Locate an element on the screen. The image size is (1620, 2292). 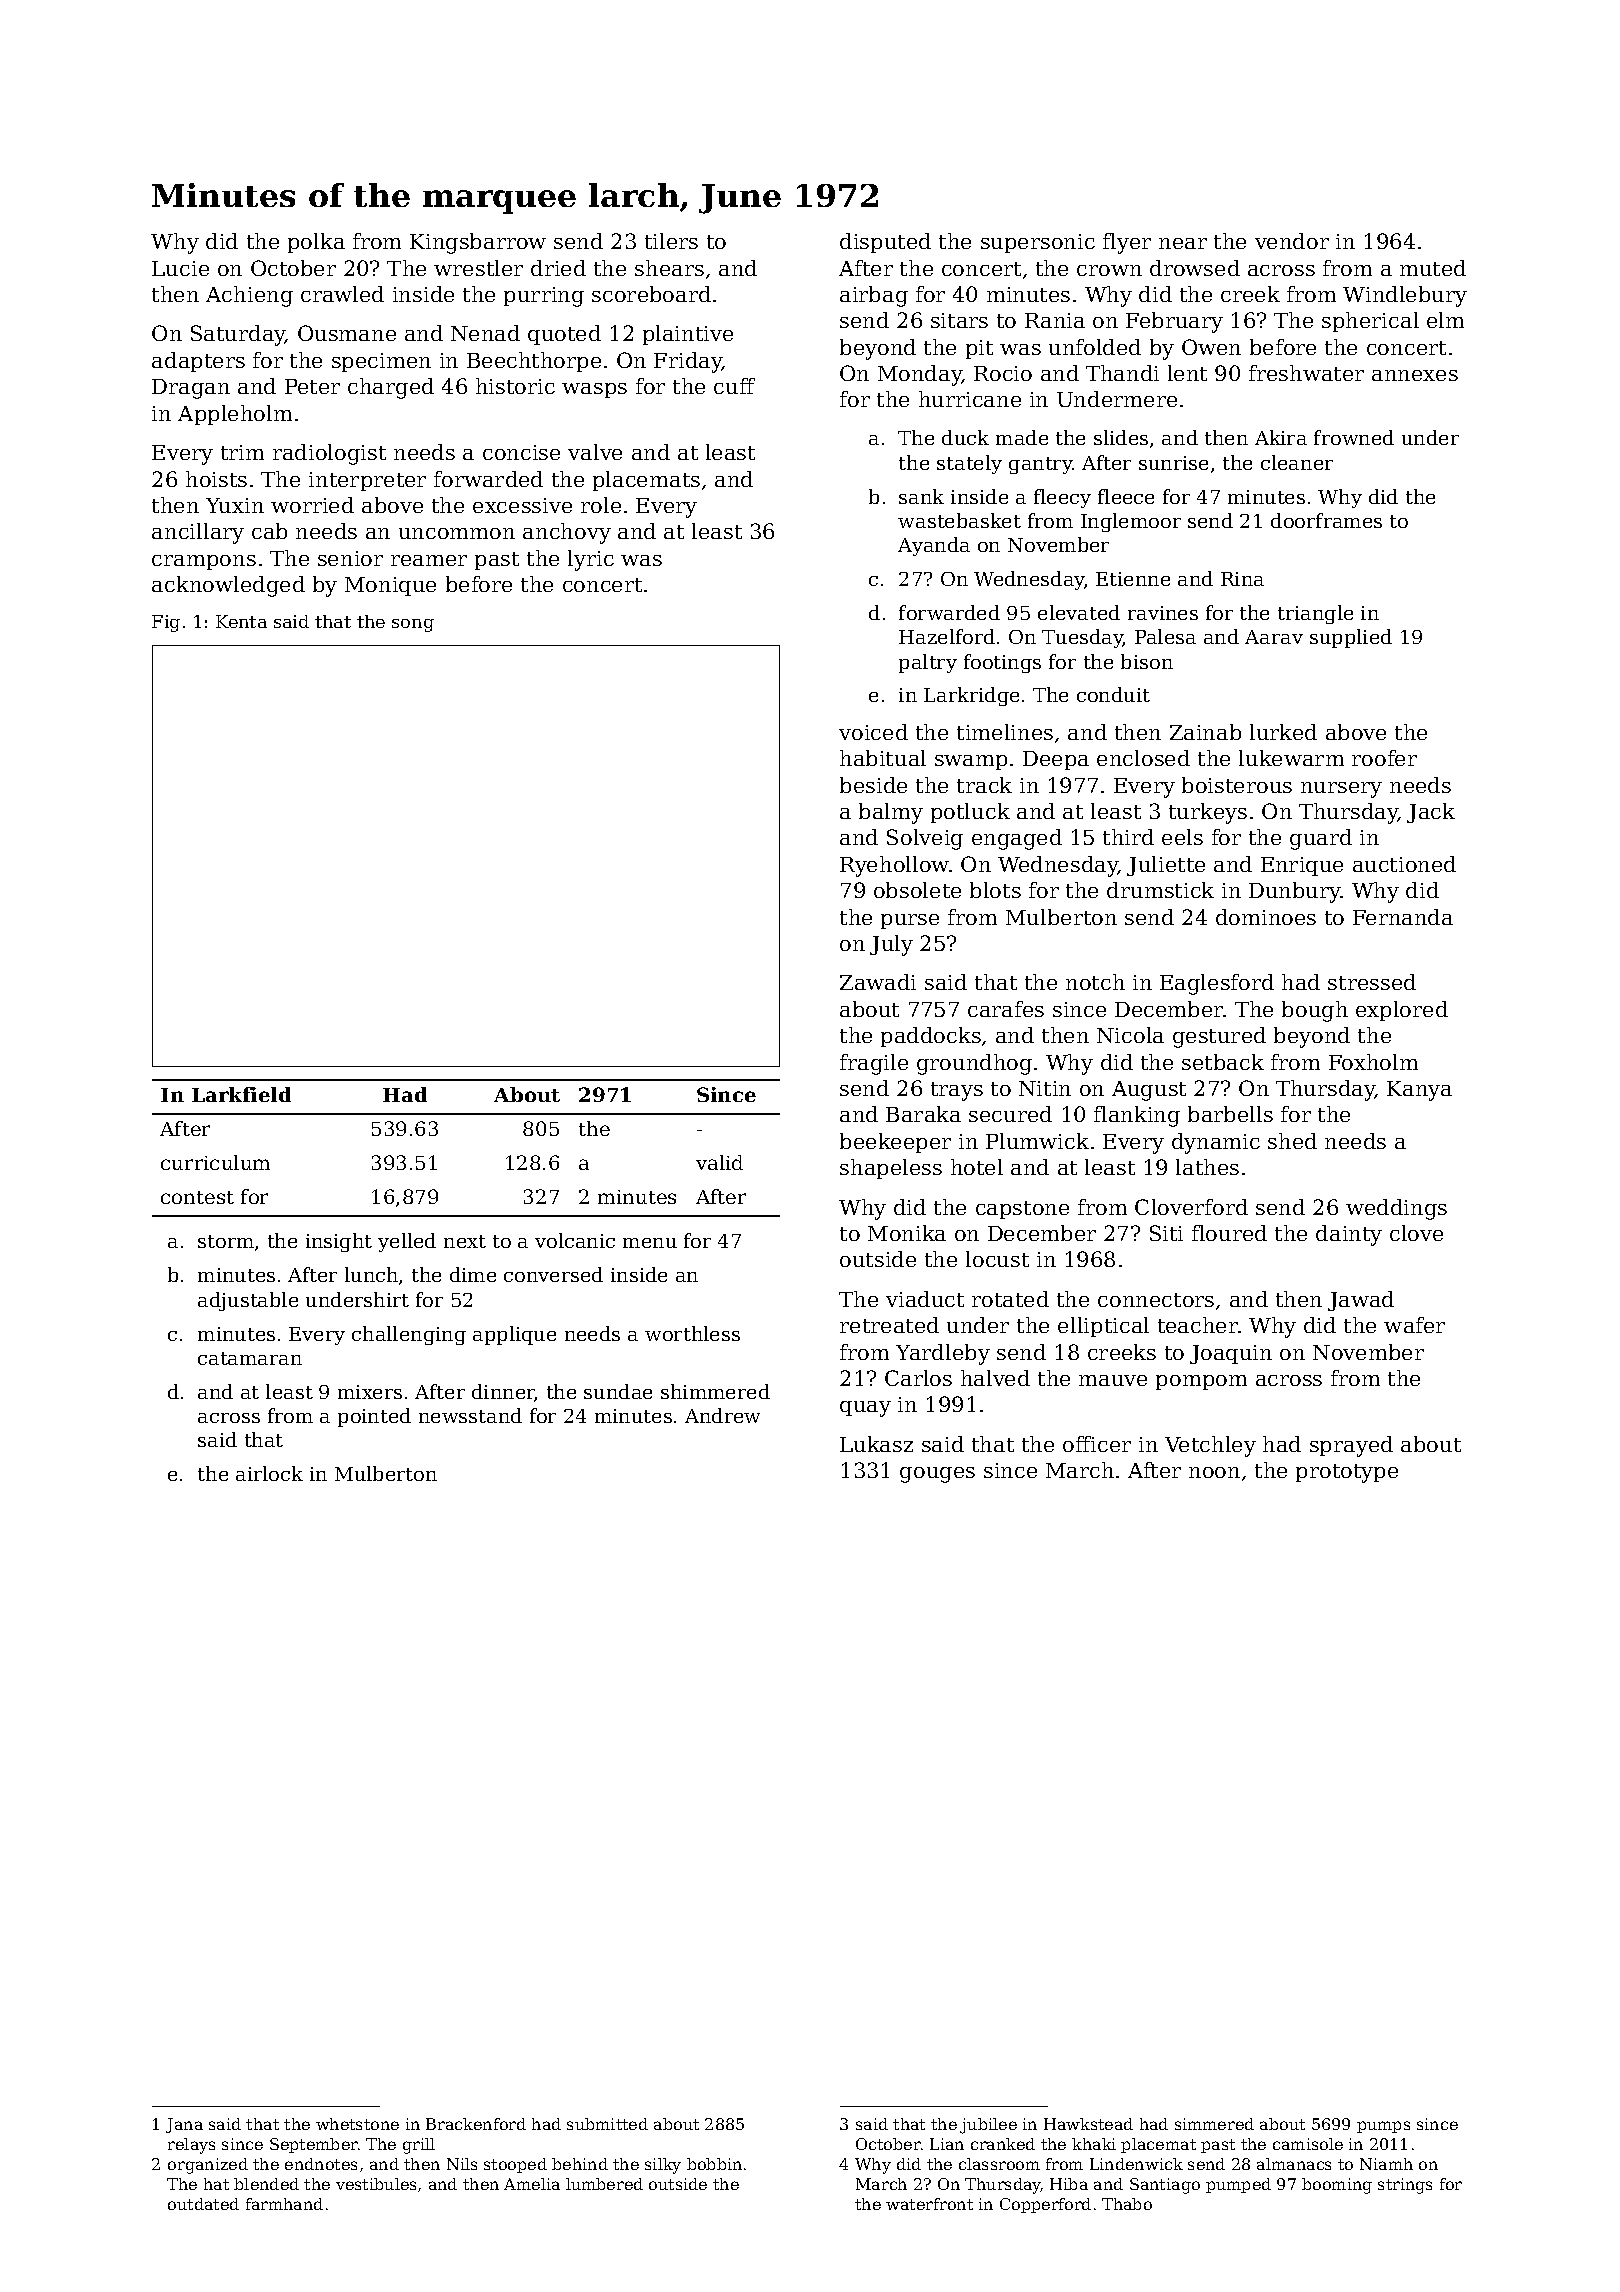
organized is located at coordinates (208, 2166).
